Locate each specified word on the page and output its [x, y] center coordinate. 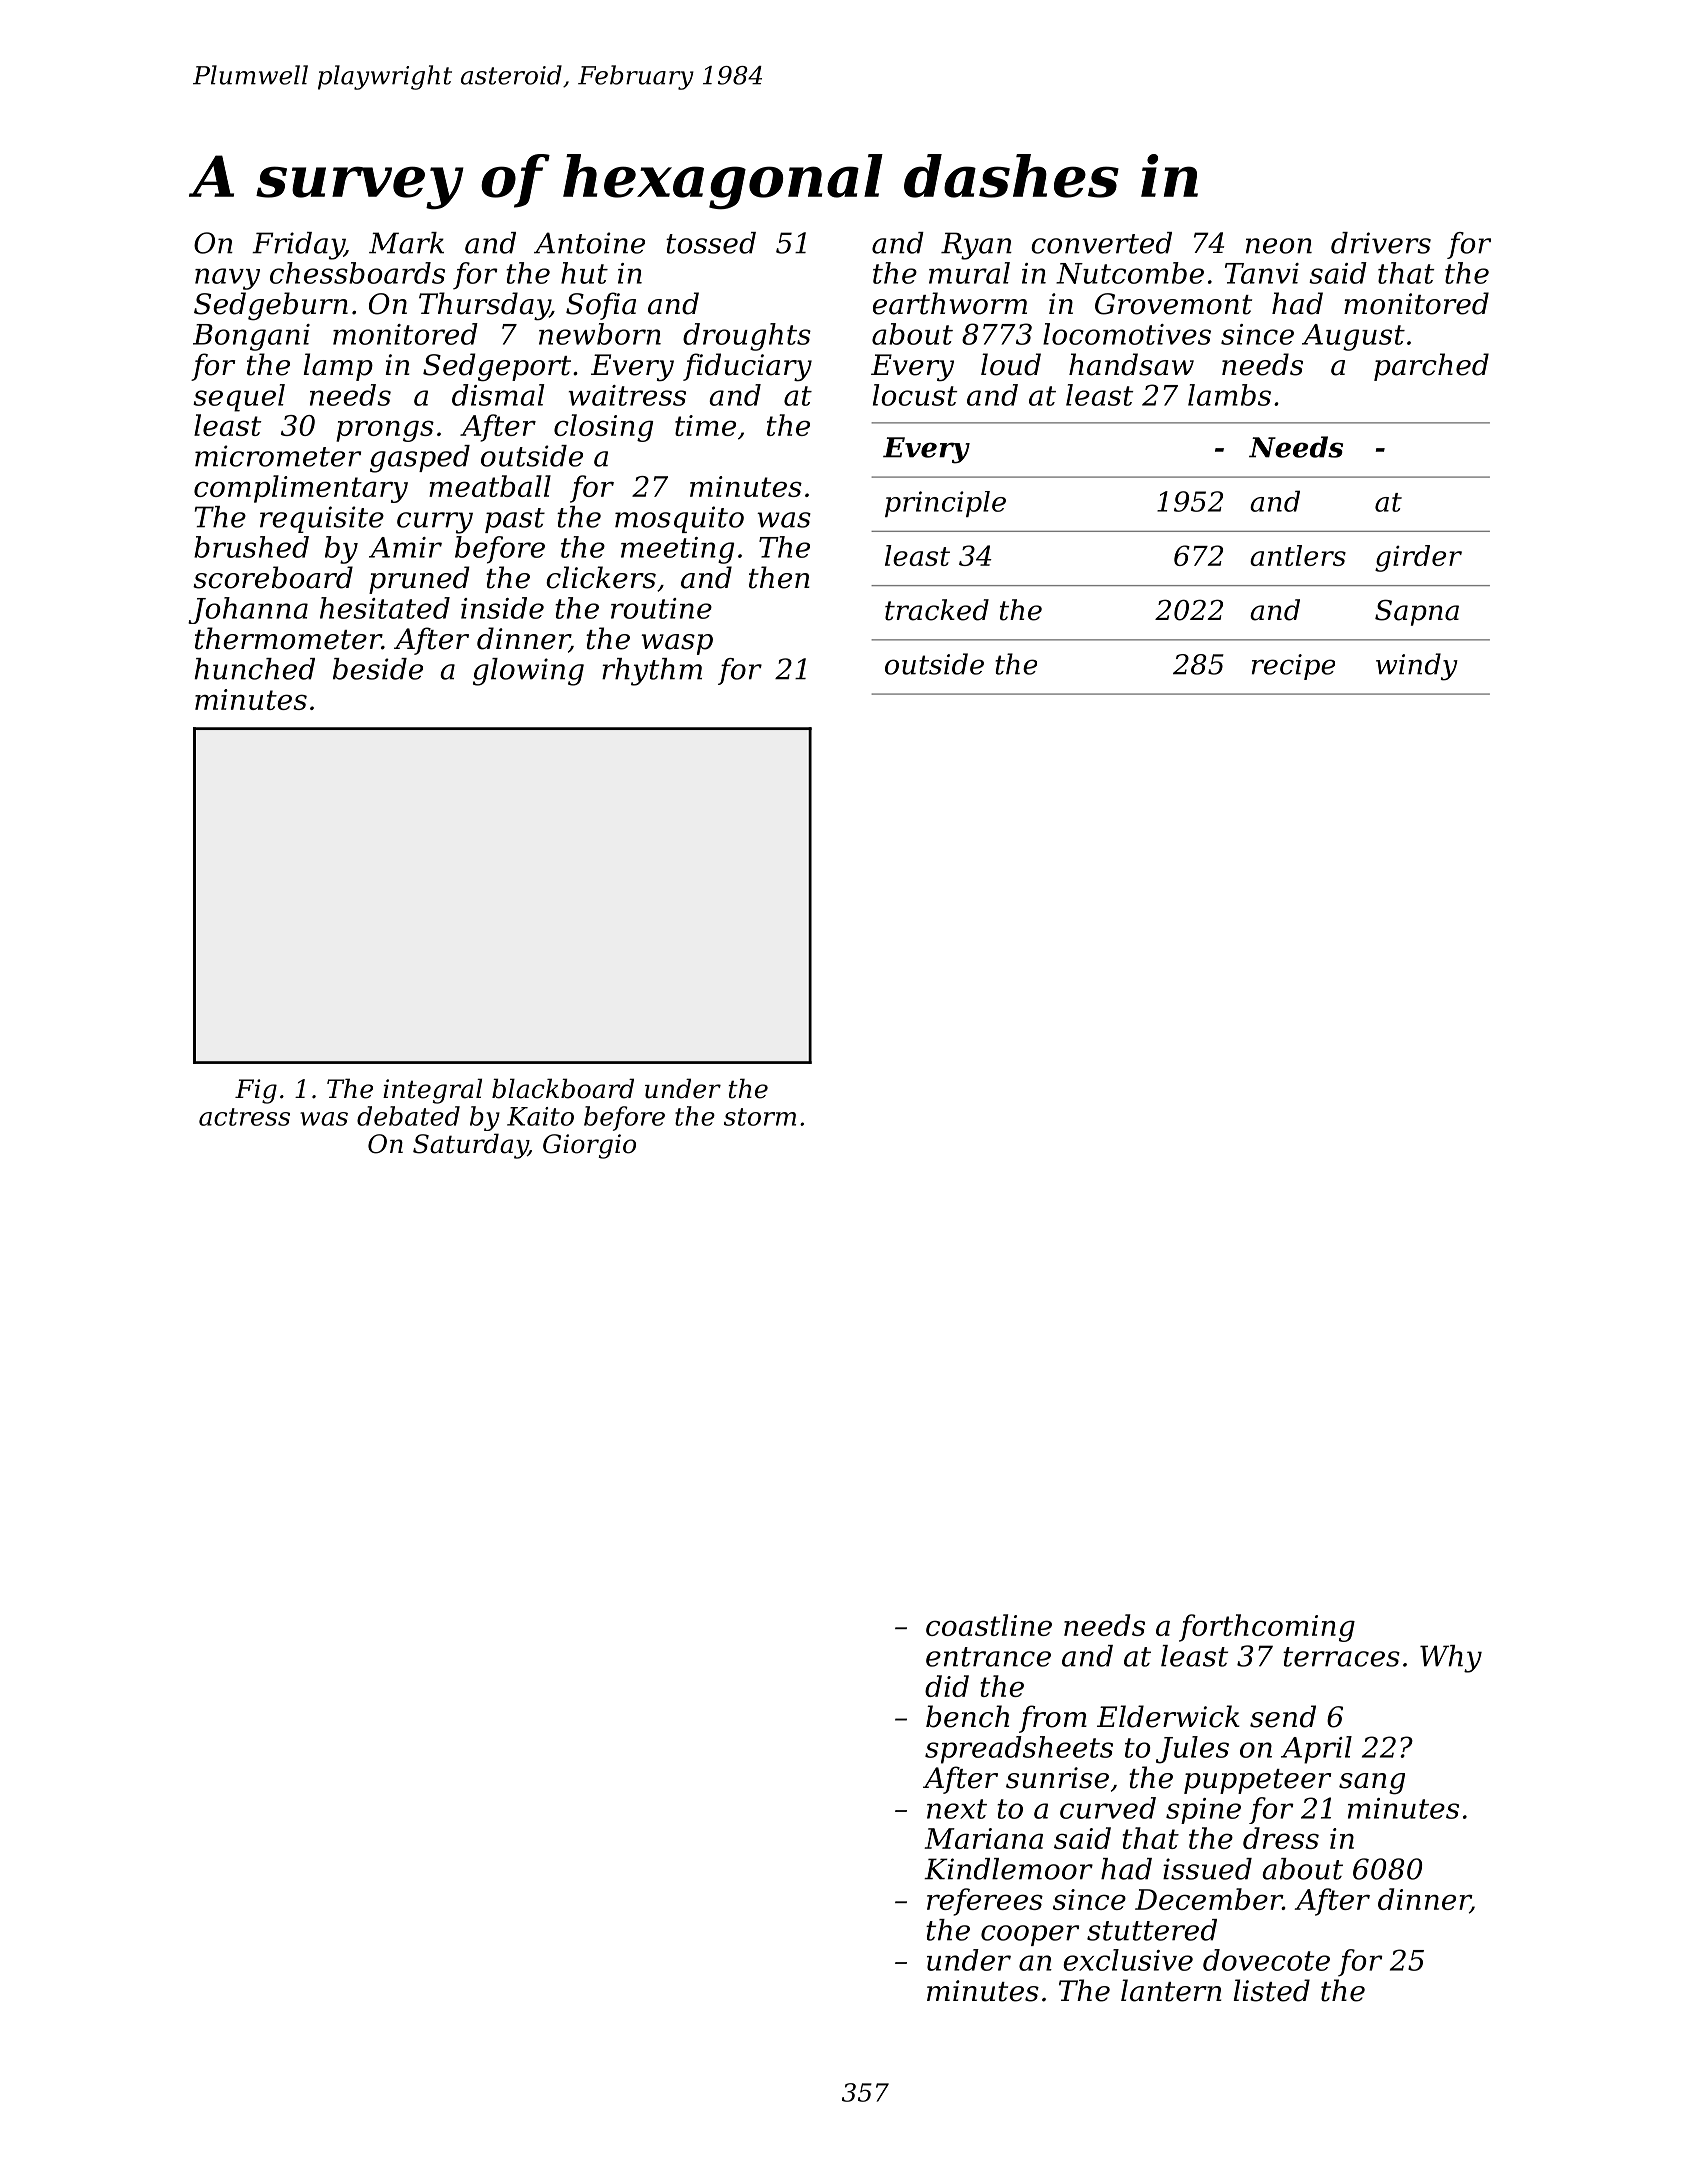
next [957, 1809]
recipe [1293, 667]
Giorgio [589, 1146]
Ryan [976, 246]
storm [760, 1117]
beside [378, 669]
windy [1417, 667]
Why [1451, 1659]
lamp [338, 367]
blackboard [563, 1088]
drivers [1381, 243]
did [947, 1686]
